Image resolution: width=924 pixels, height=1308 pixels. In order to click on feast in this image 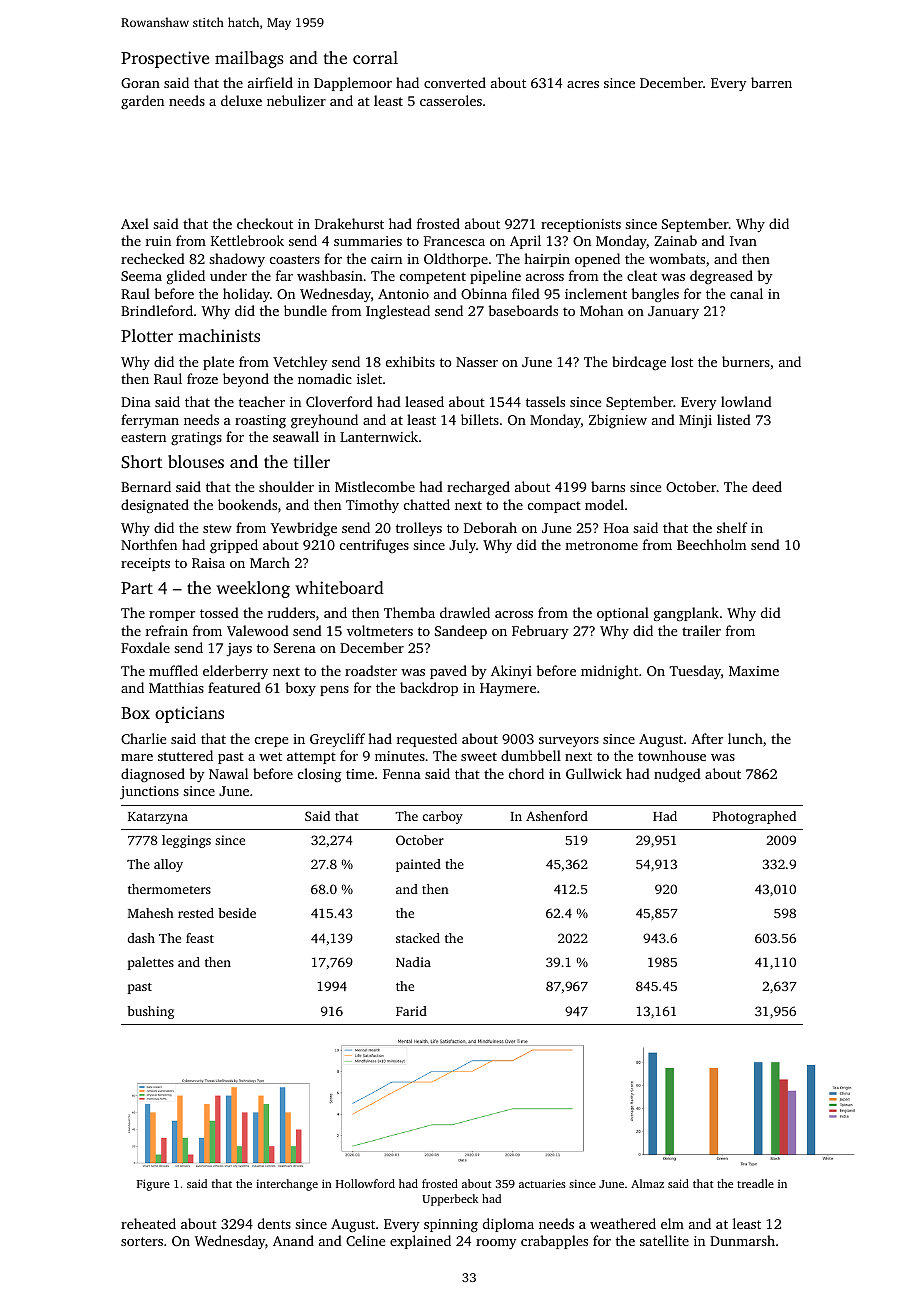, I will do `click(200, 938)`.
